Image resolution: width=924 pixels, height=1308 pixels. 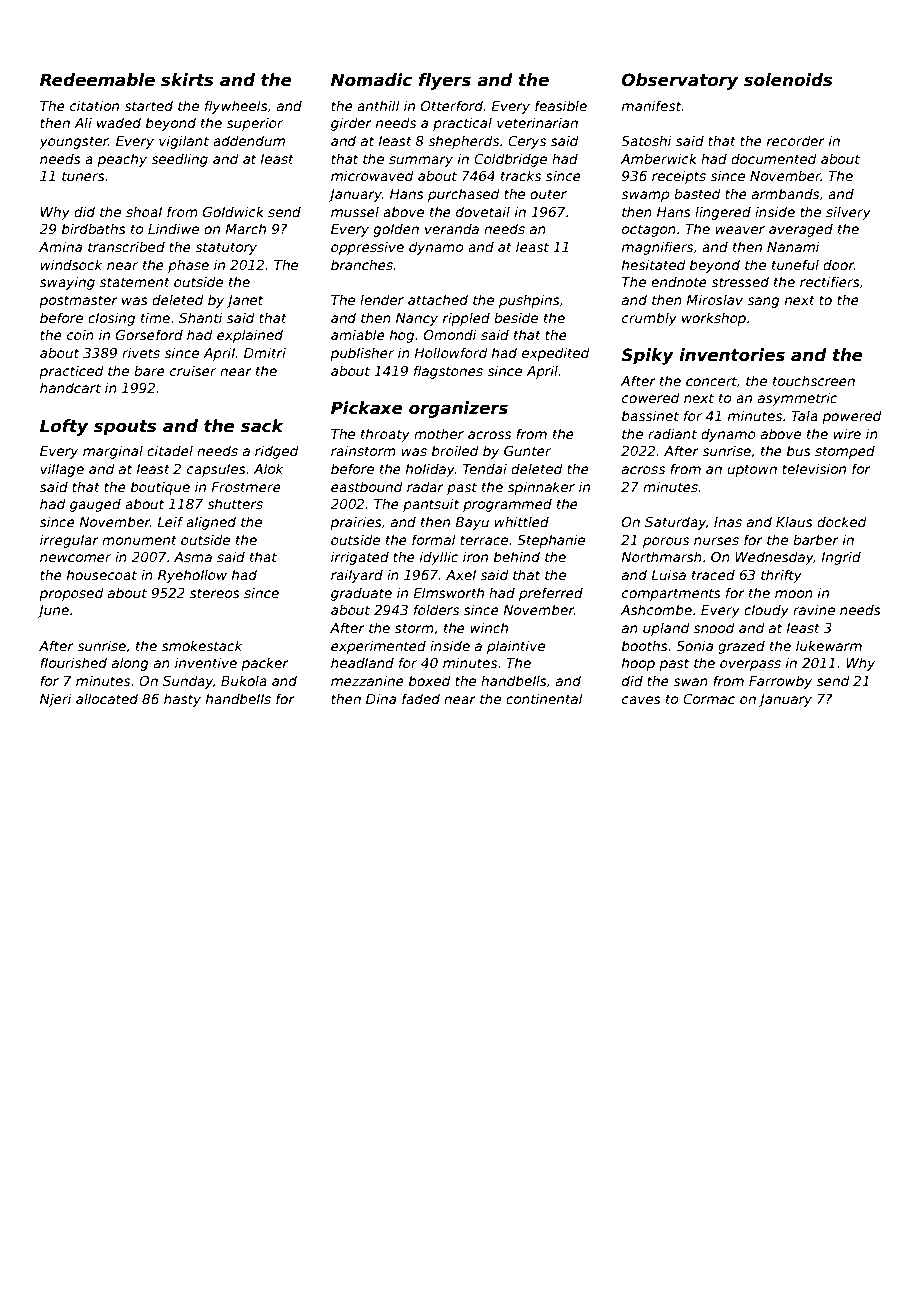 What do you see at coordinates (527, 451) in the screenshot?
I see `Gunter` at bounding box center [527, 451].
